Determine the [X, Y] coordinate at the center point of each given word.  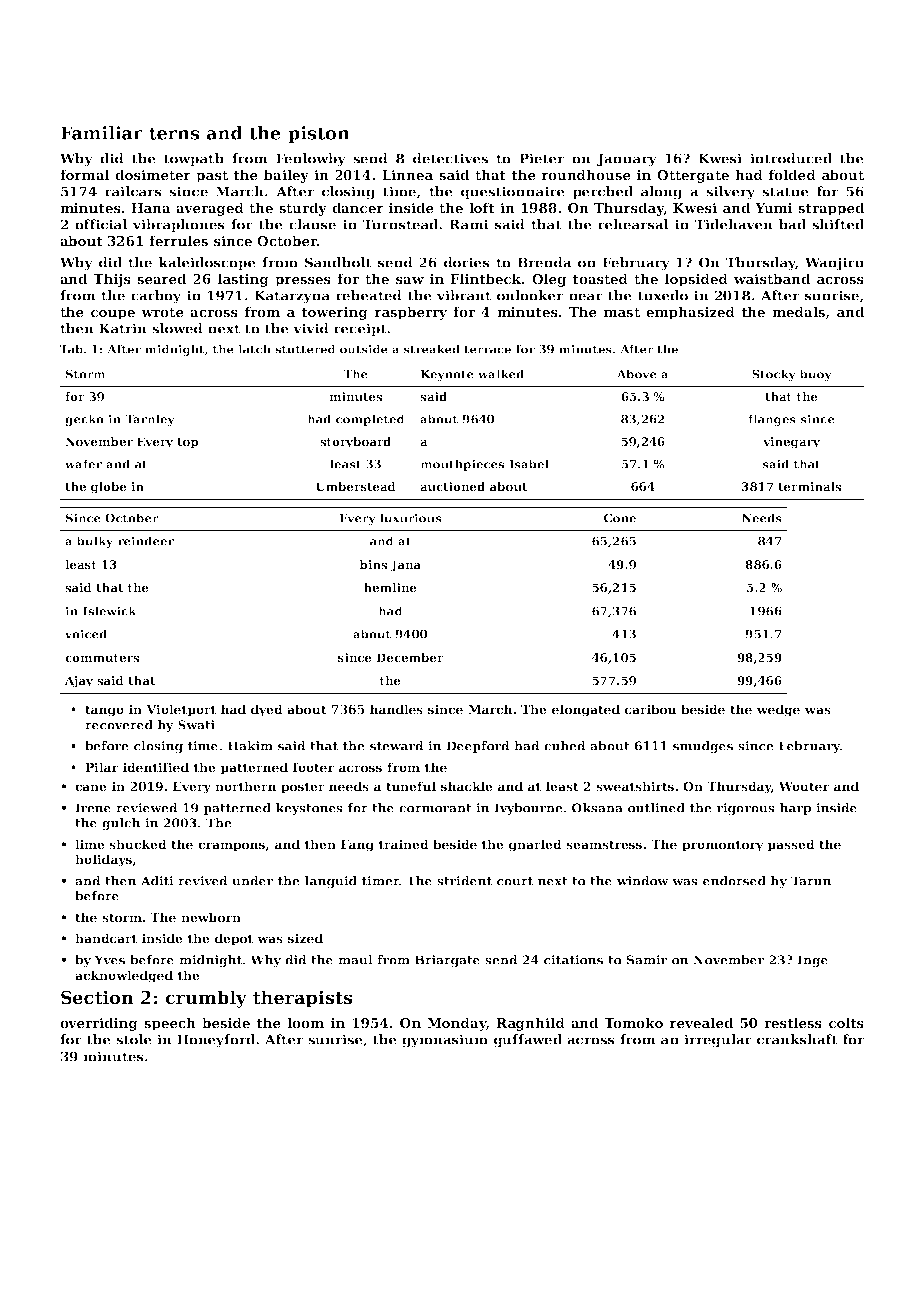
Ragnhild [530, 1024]
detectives [450, 158]
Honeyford [216, 1041]
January [627, 160]
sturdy [303, 209]
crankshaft [797, 1039]
